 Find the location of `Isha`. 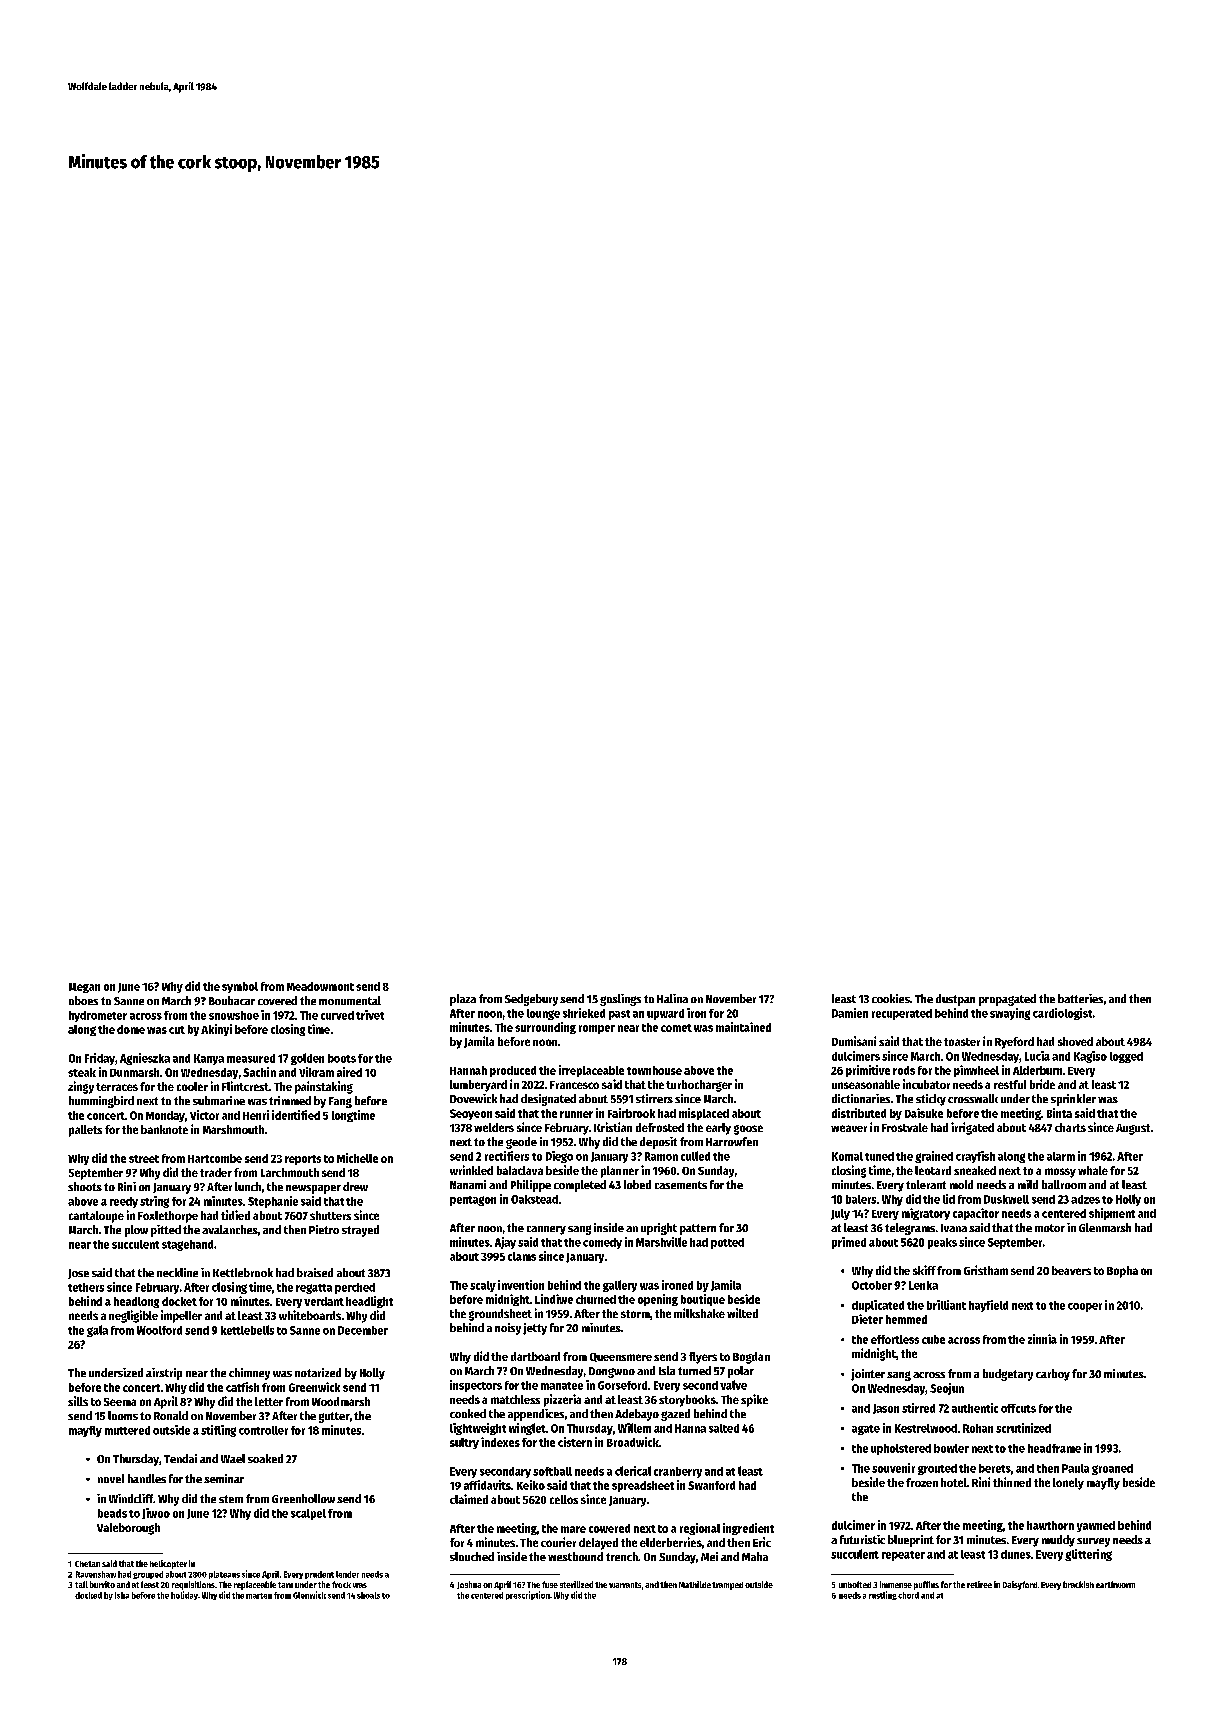

Isha is located at coordinates (122, 1595).
